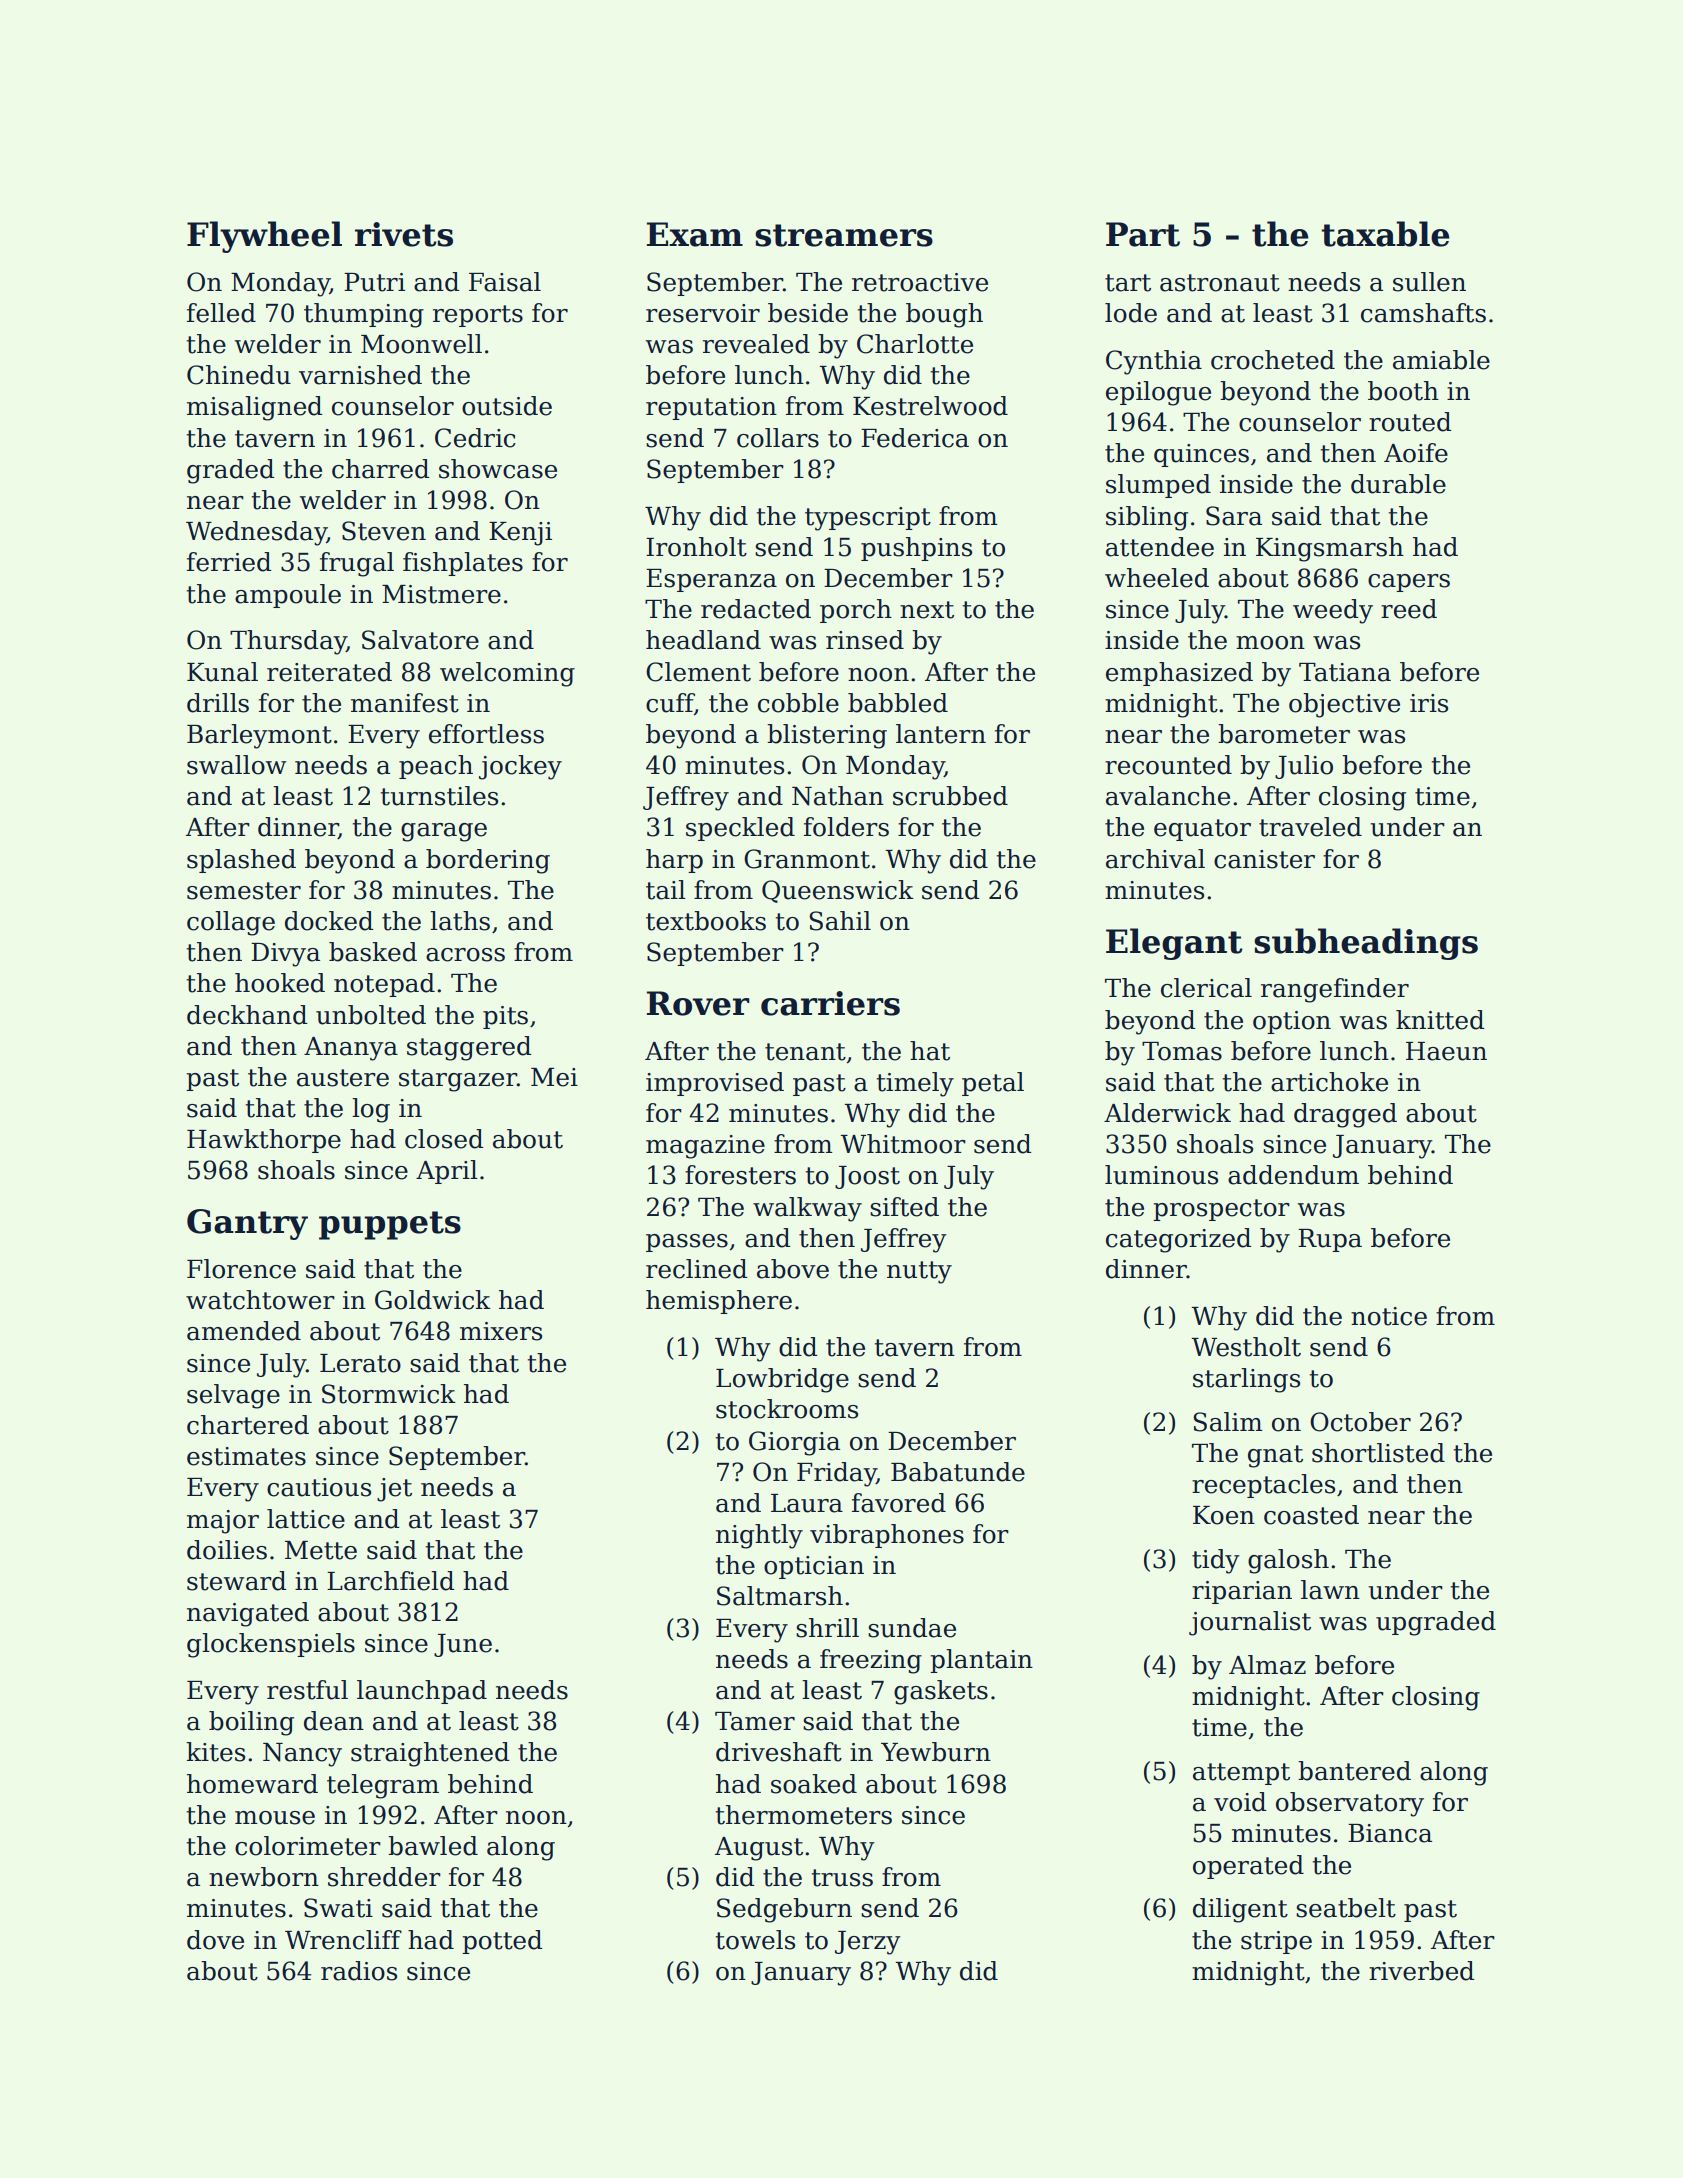  What do you see at coordinates (1157, 578) in the image?
I see `wheeled` at bounding box center [1157, 578].
